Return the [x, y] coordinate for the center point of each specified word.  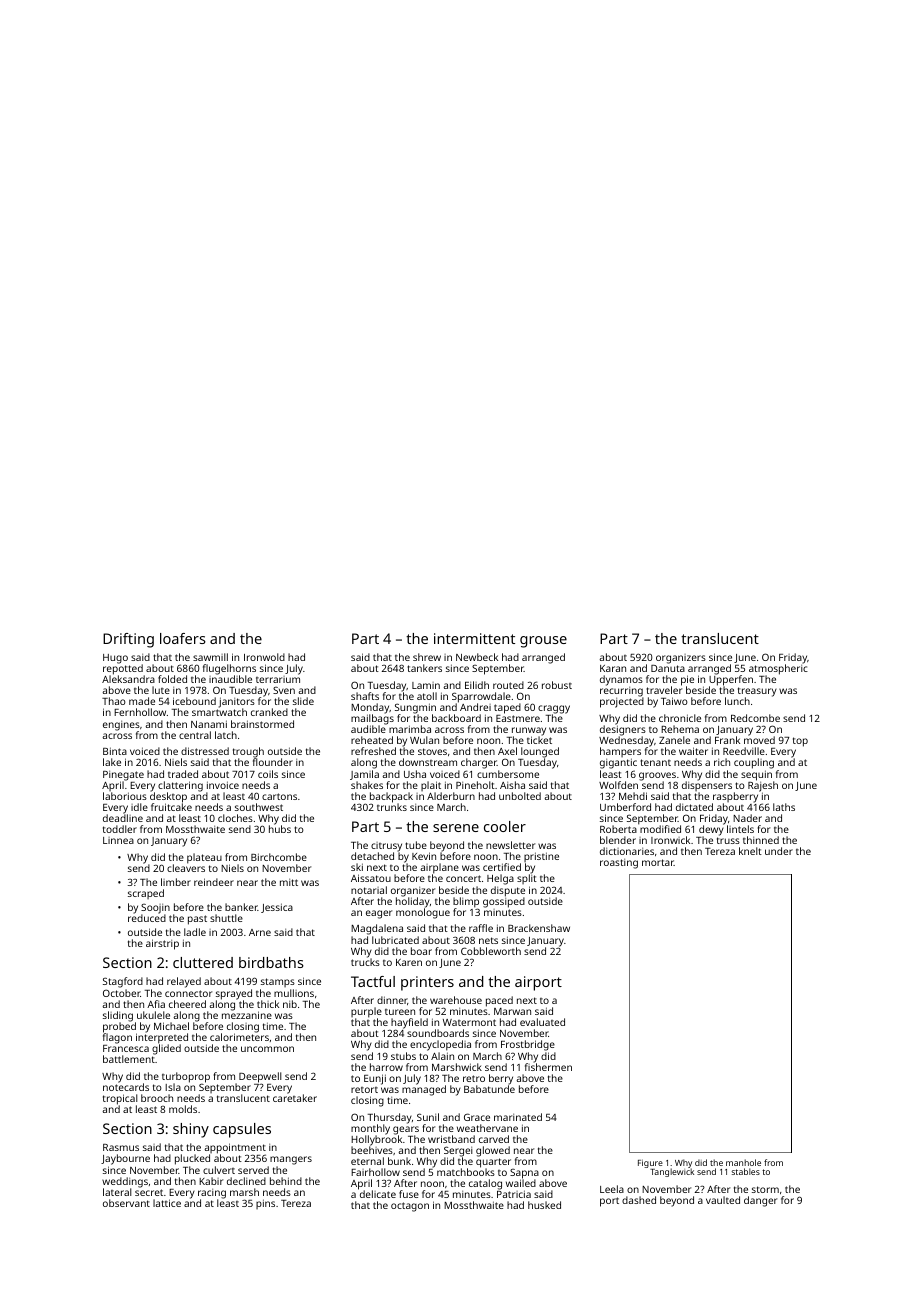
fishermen [548, 1067]
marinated [518, 1117]
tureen [400, 1012]
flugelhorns [229, 669]
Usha [415, 774]
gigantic [618, 764]
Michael [171, 1026]
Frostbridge [528, 1045]
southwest [259, 807]
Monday [370, 708]
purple [366, 1013]
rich [722, 762]
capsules [242, 1130]
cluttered [203, 962]
